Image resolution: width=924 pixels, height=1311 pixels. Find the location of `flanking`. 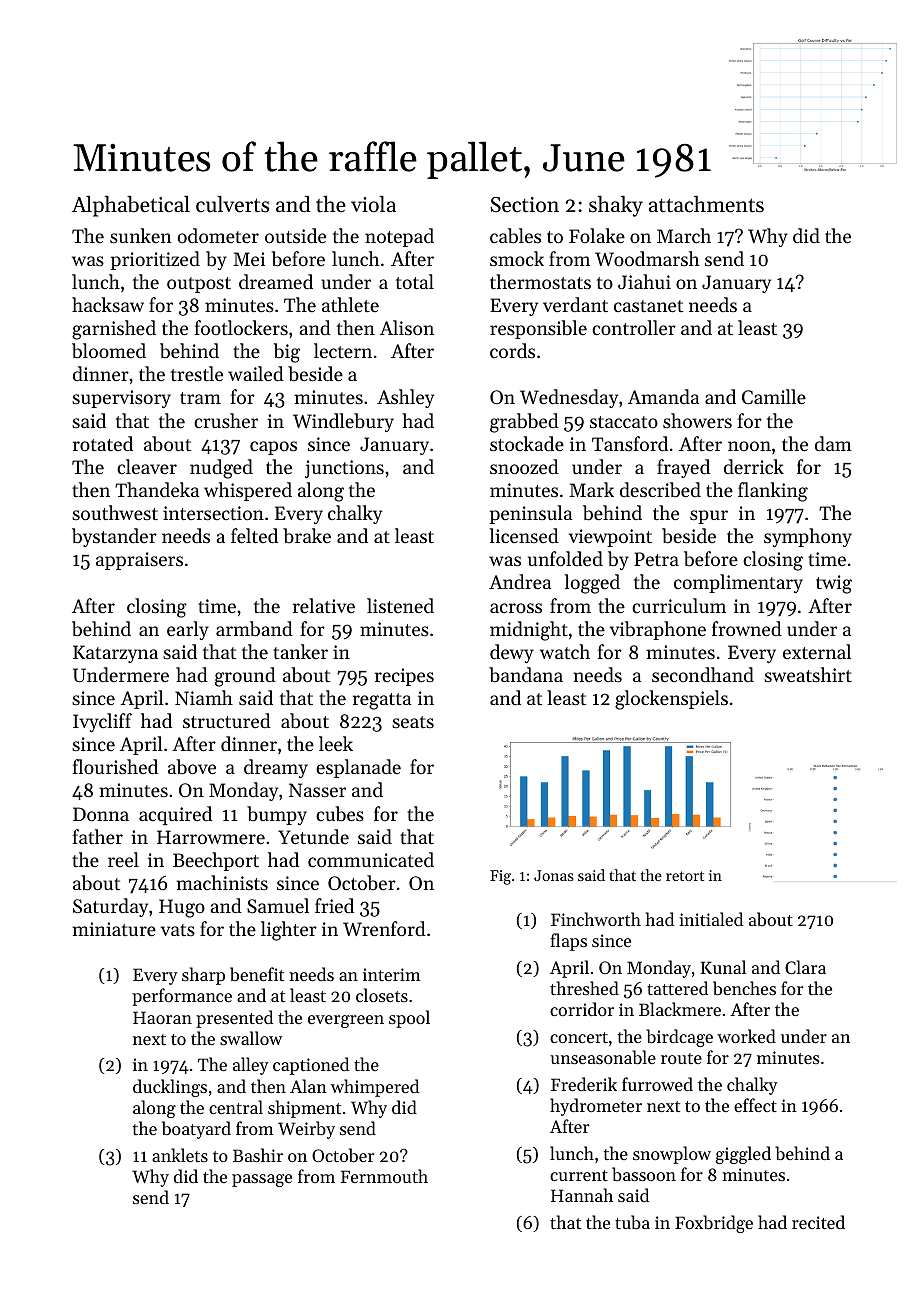

flanking is located at coordinates (773, 492).
